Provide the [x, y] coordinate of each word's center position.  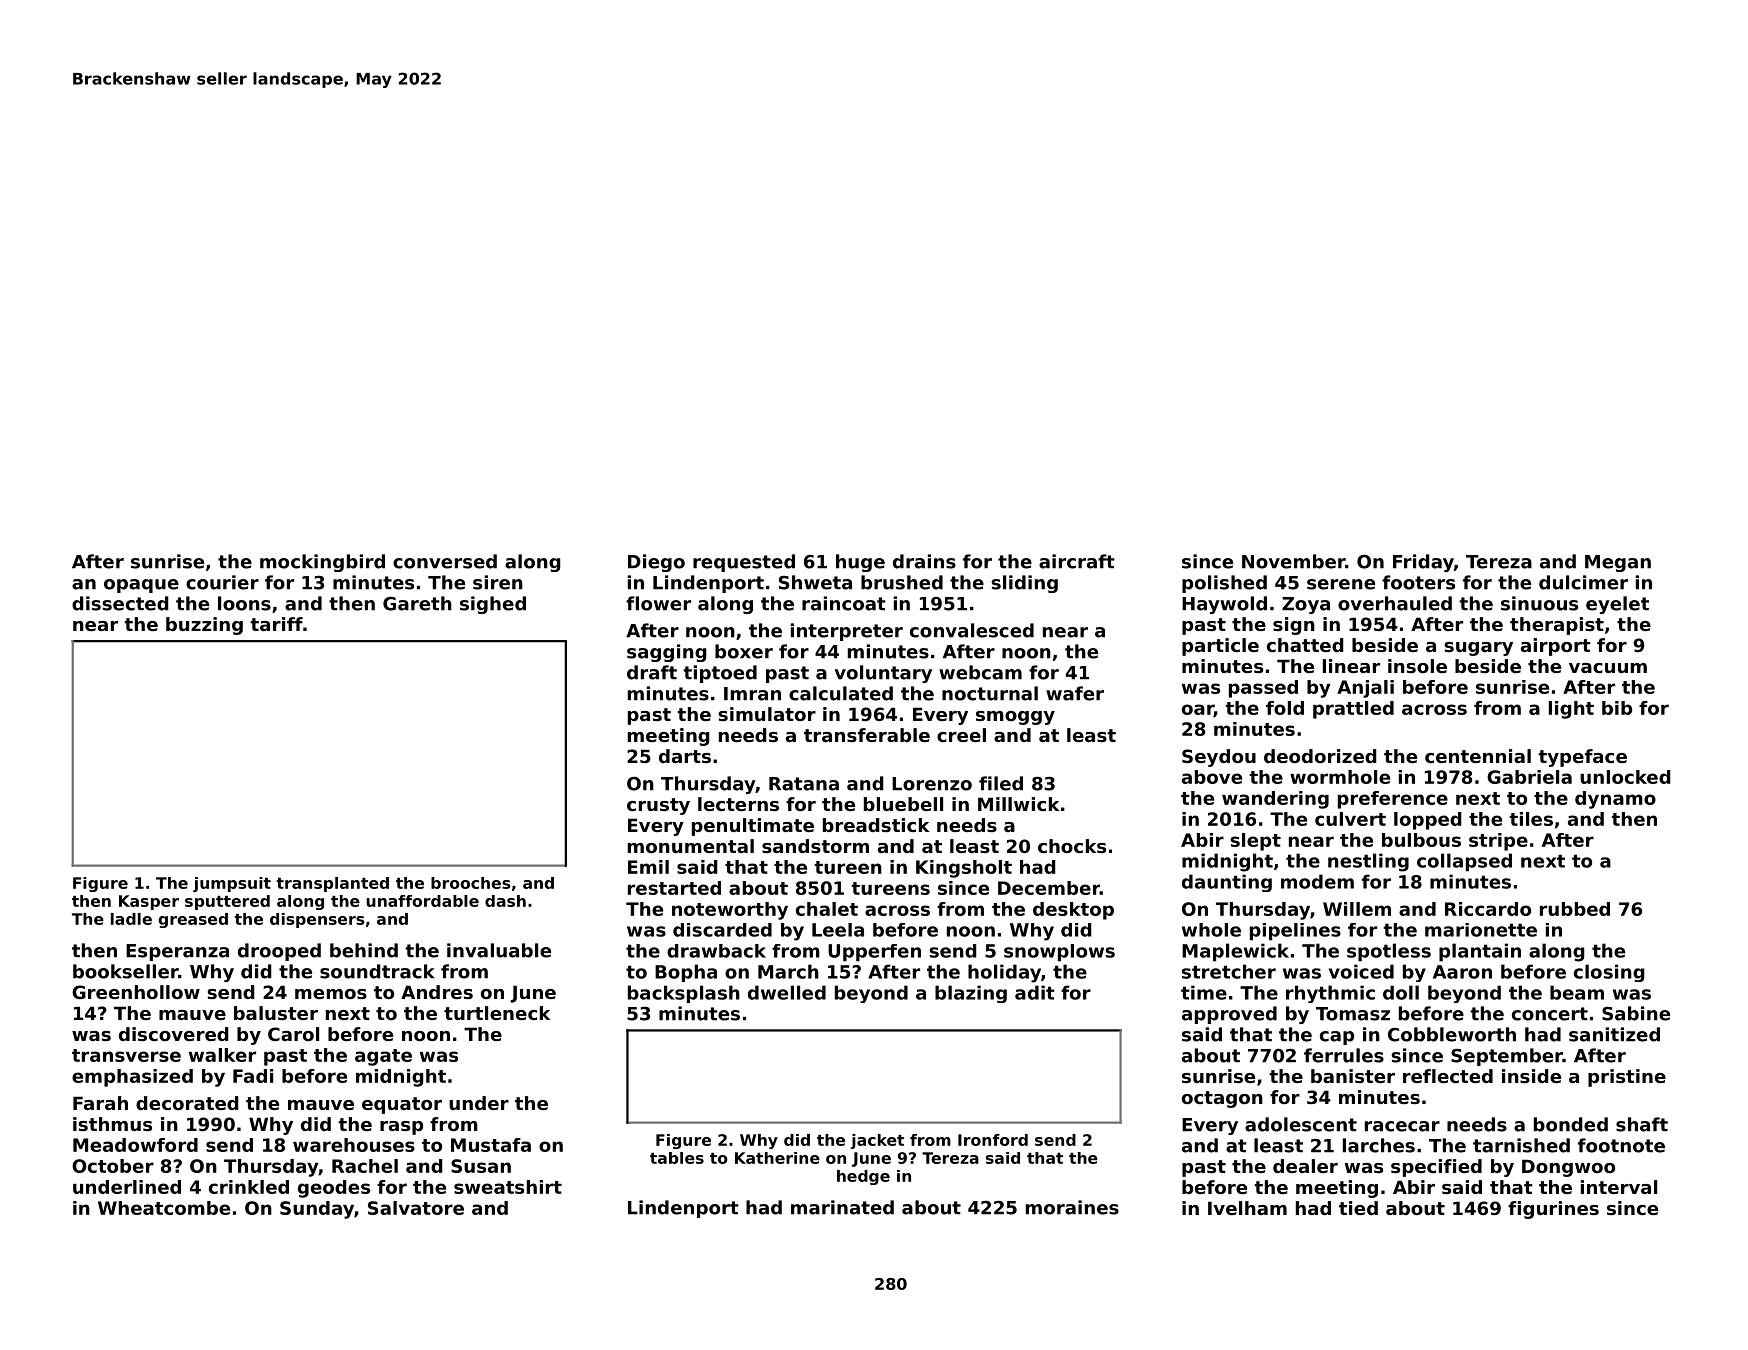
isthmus [112, 1124]
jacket [877, 1141]
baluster [276, 1013]
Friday [1423, 563]
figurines [1553, 1210]
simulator [767, 714]
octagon [1222, 1099]
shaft [1642, 1124]
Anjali [1365, 689]
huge [860, 563]
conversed [445, 561]
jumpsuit [232, 884]
